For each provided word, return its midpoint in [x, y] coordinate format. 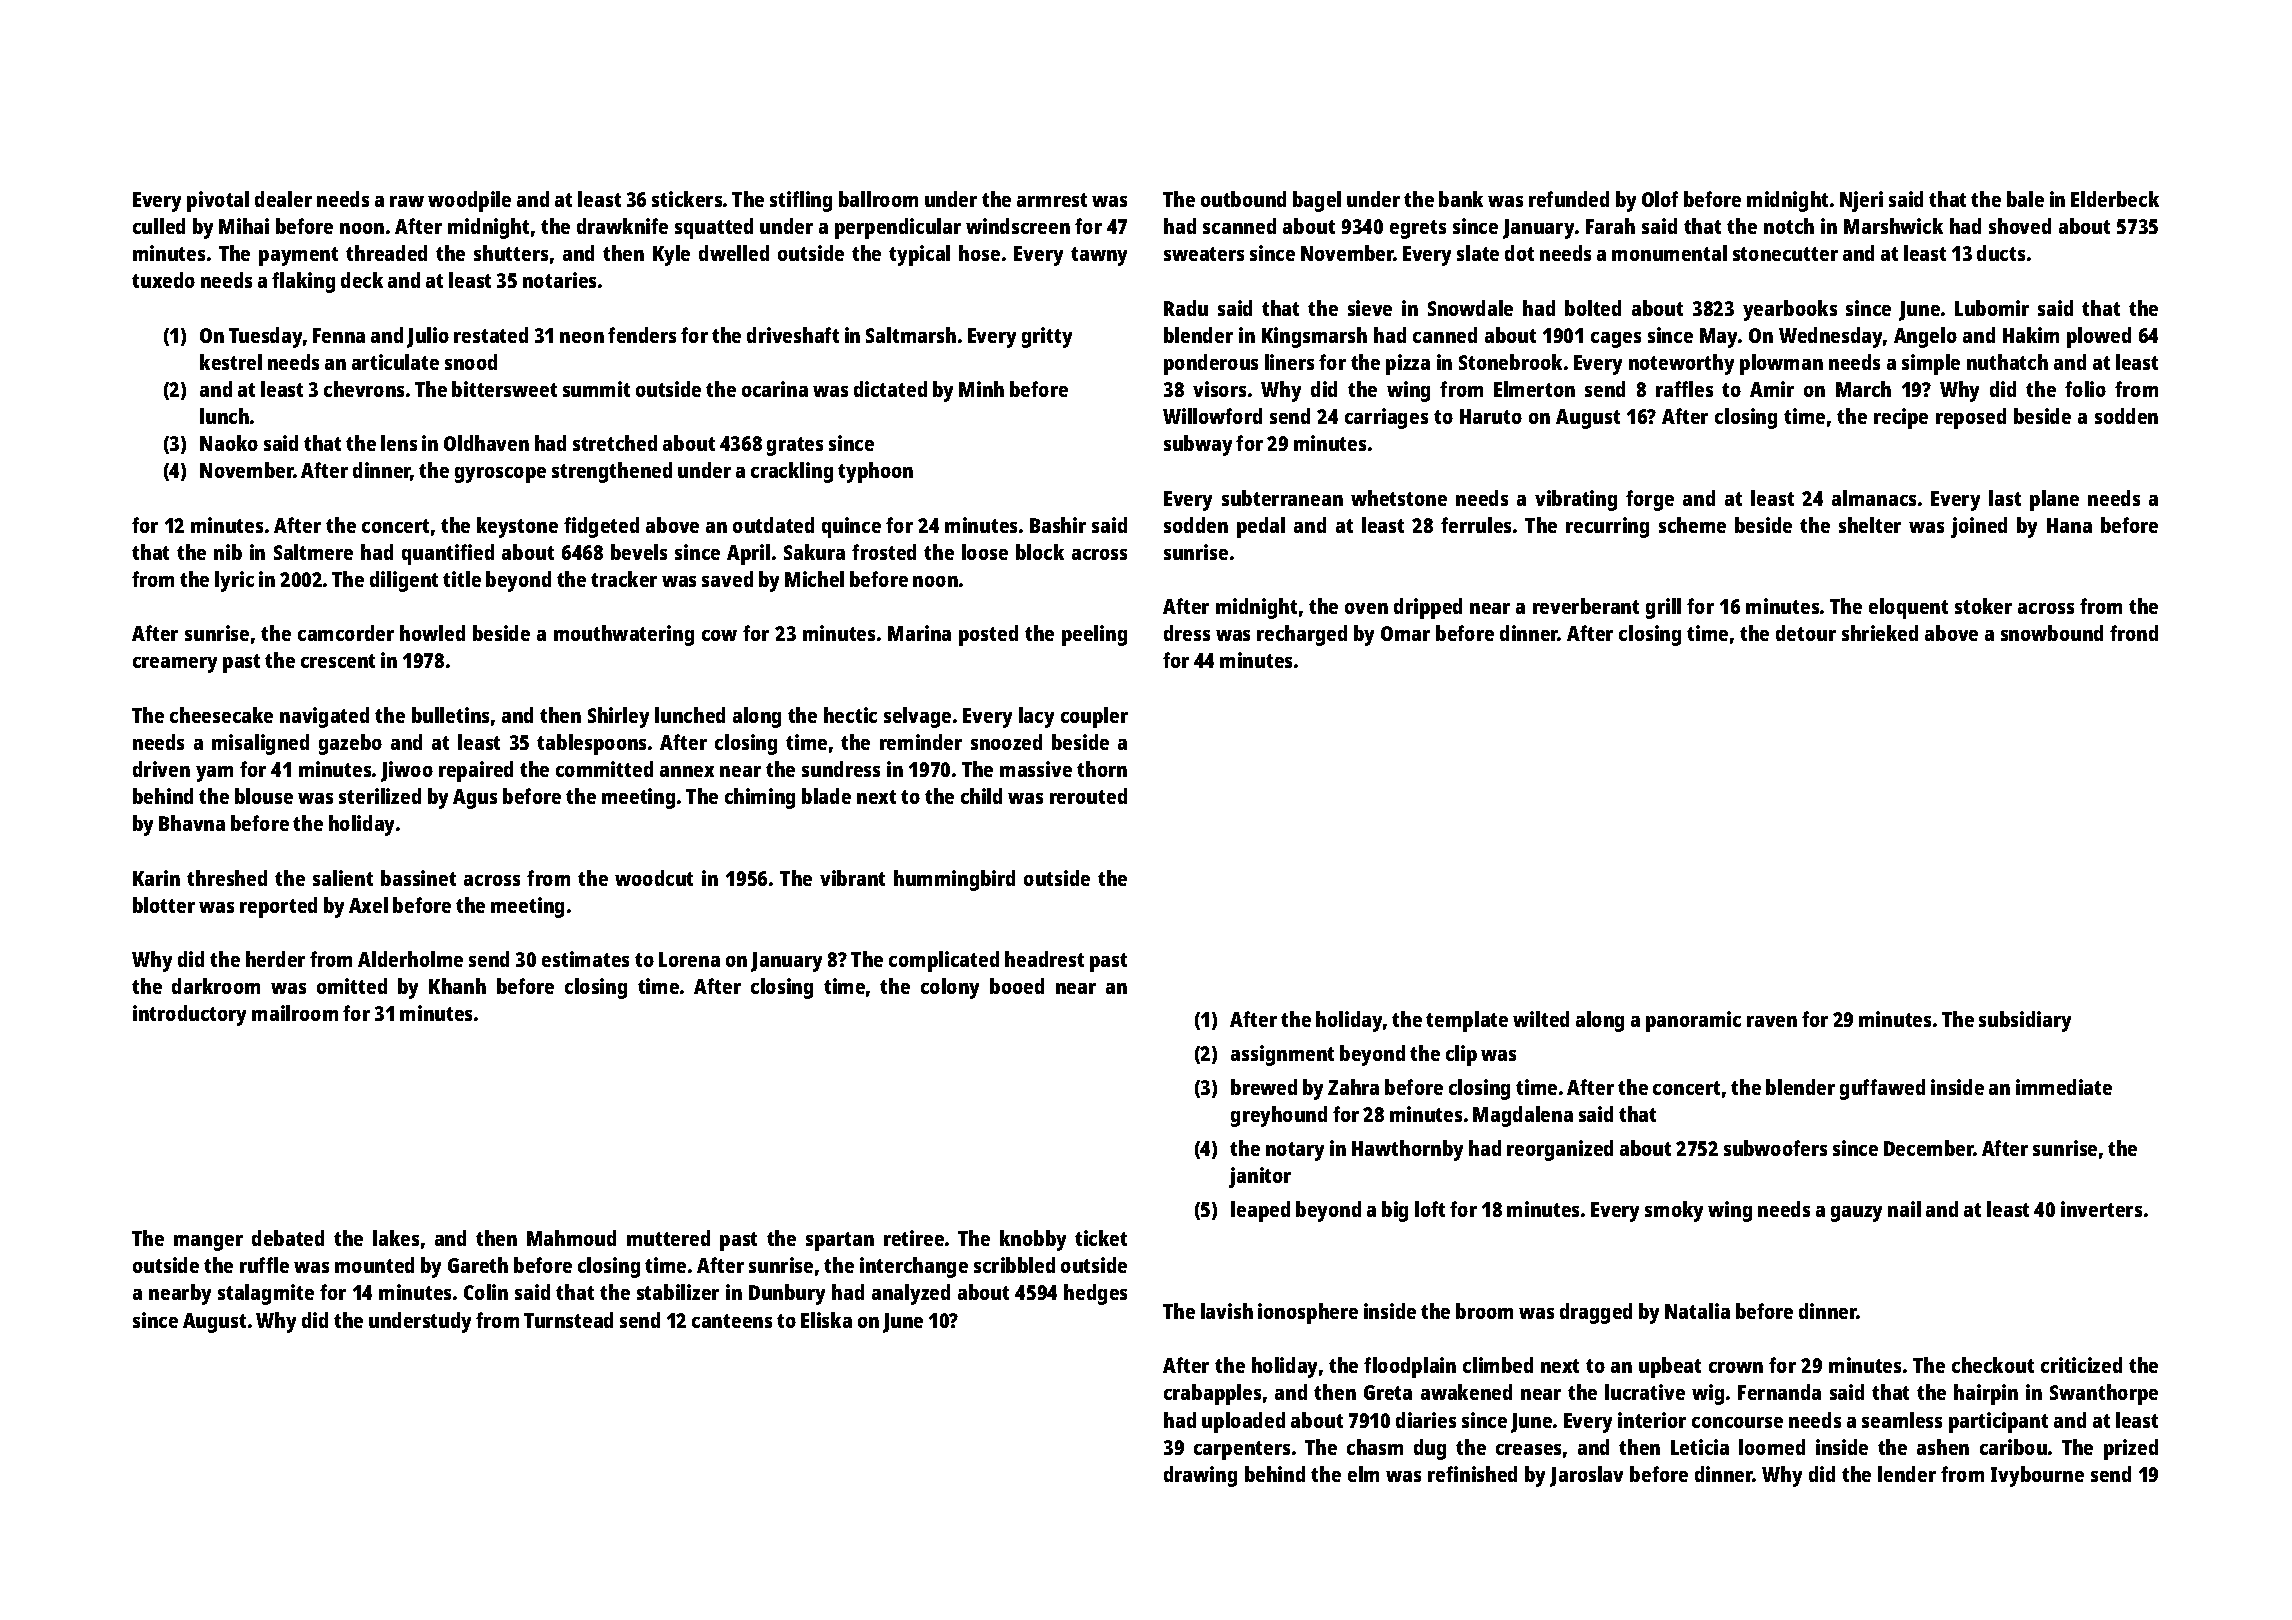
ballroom [878, 199]
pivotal [218, 201]
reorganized [1560, 1150]
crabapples [1212, 1394]
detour [1806, 633]
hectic [850, 715]
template [1467, 1021]
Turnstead [568, 1320]
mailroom [295, 1013]
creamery [175, 665]
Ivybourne [2037, 1476]
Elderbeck [2115, 199]
